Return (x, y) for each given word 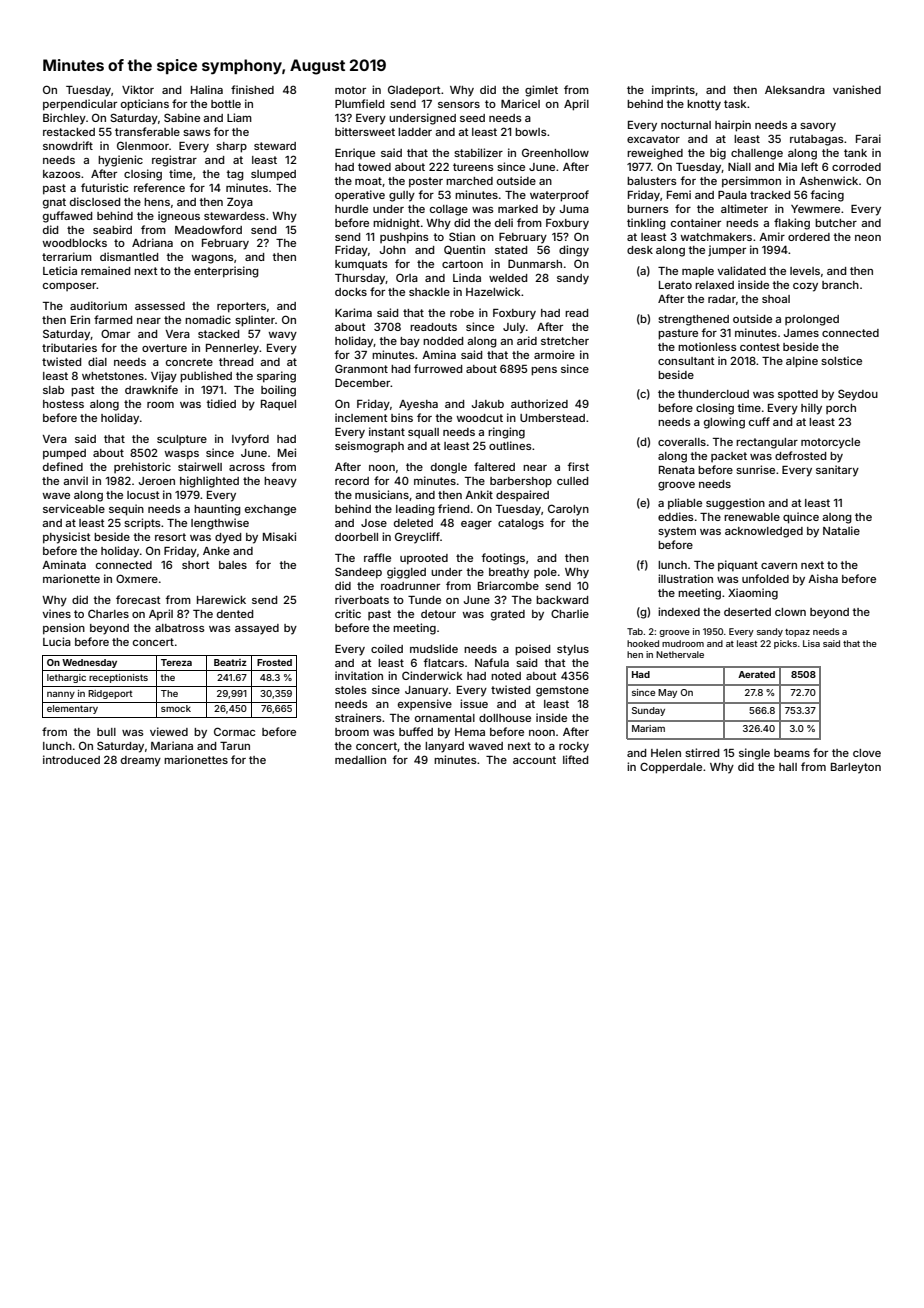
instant (387, 431)
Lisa (811, 643)
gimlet (541, 91)
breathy (509, 573)
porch (841, 409)
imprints (673, 91)
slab (53, 390)
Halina (207, 89)
